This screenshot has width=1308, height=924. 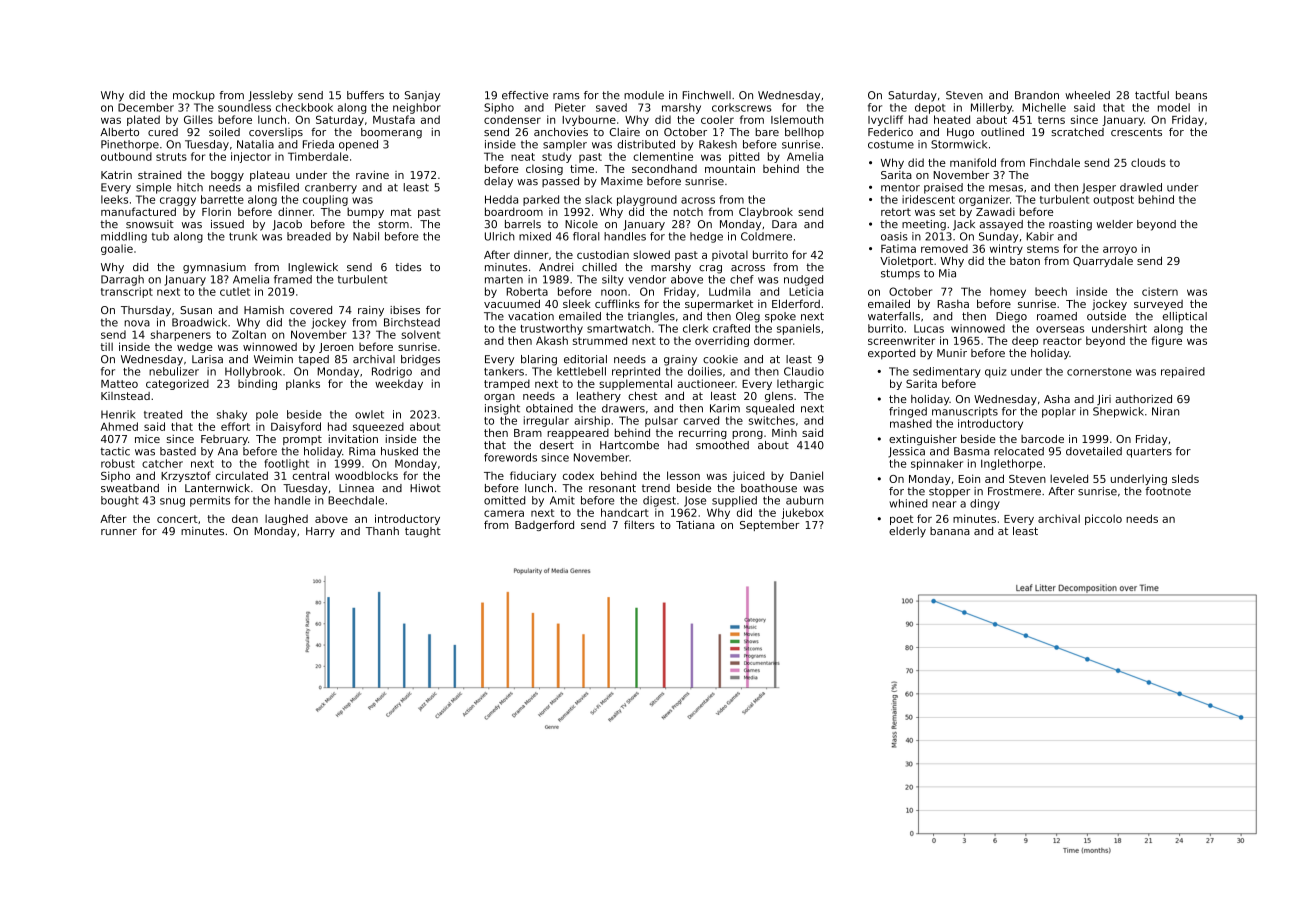 I want to click on taught, so click(x=423, y=532).
